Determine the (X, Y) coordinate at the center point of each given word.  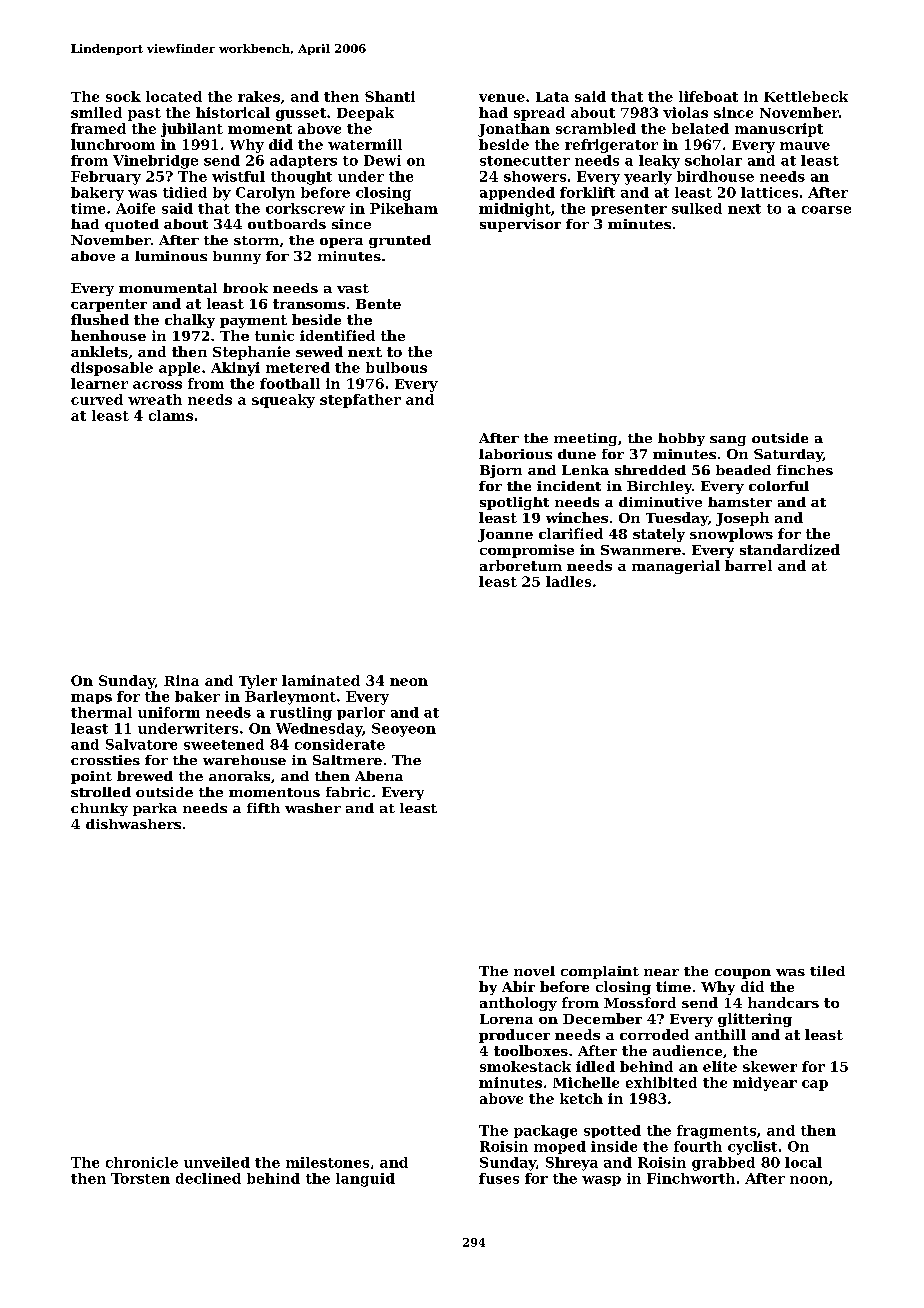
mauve (805, 146)
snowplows (731, 535)
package (545, 1132)
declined (208, 1178)
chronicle (142, 1162)
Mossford (640, 1002)
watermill (365, 144)
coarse (826, 210)
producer (514, 1036)
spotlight (514, 503)
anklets (99, 351)
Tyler (258, 682)
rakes (259, 96)
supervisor (520, 225)
